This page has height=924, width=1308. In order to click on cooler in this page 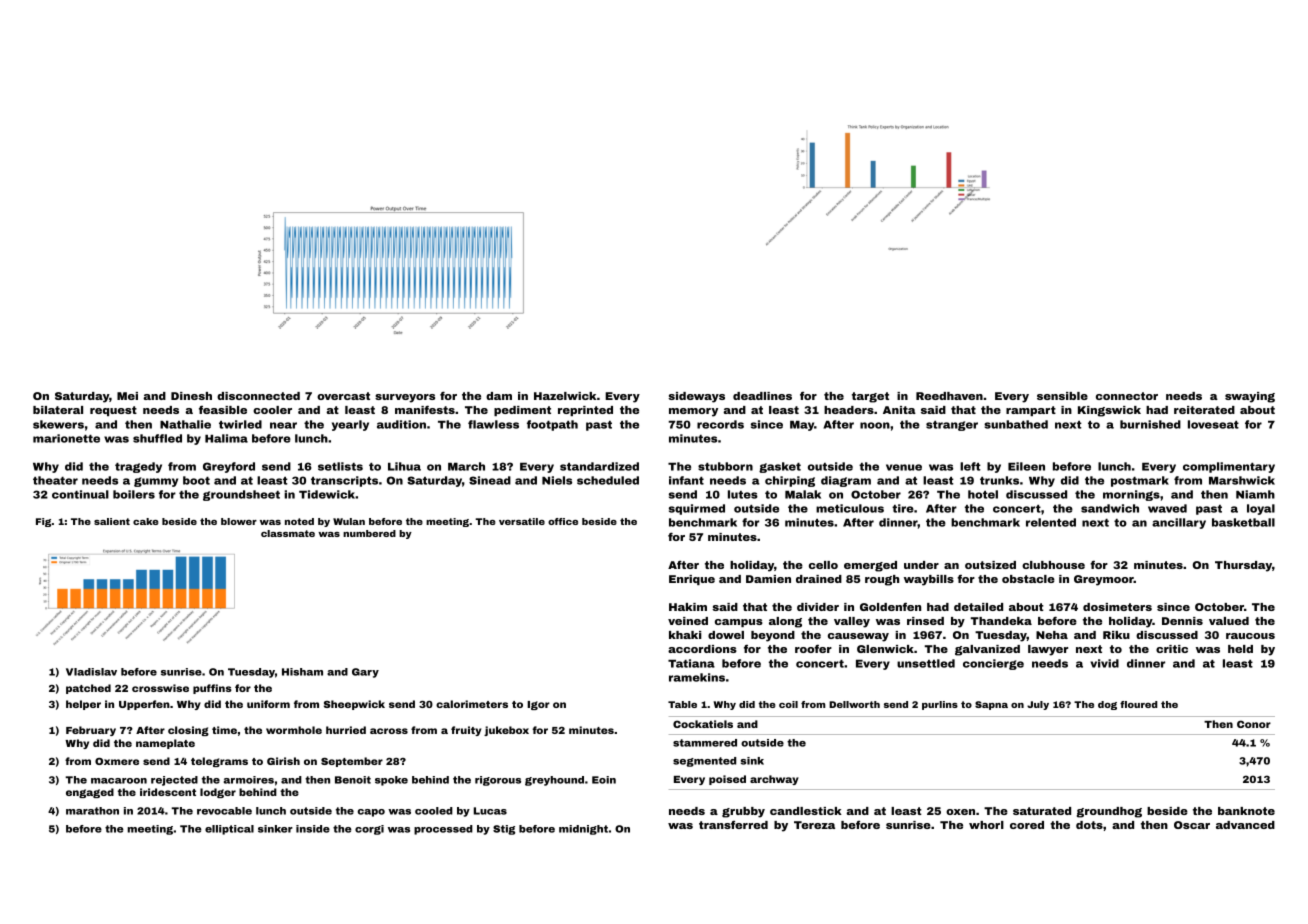, I will do `click(272, 410)`.
